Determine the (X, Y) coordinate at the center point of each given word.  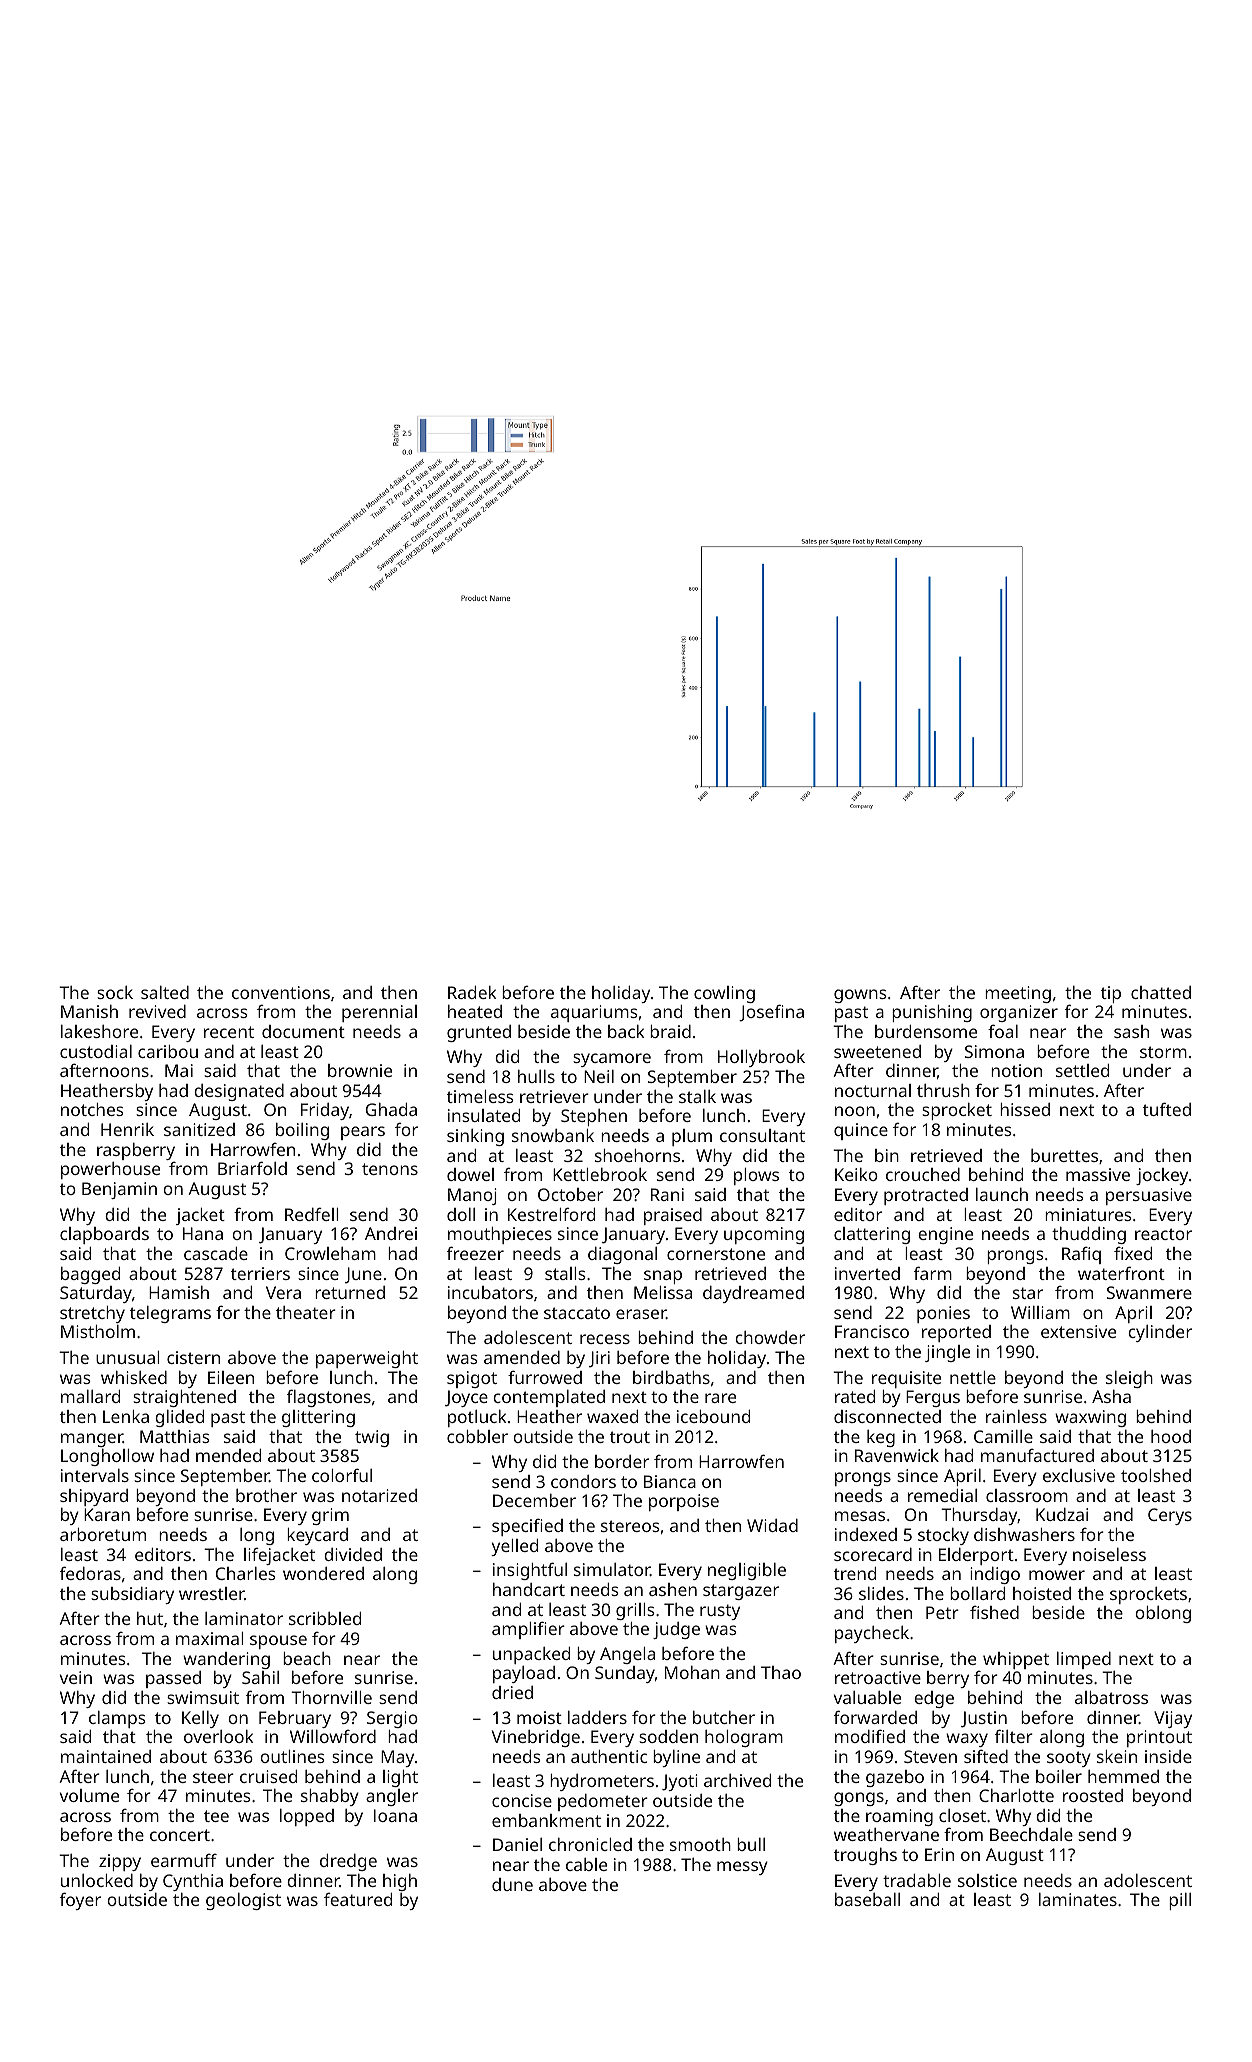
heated (475, 1011)
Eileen (231, 1377)
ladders (597, 1717)
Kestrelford (551, 1214)
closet (962, 1815)
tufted (1167, 1109)
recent (229, 1032)
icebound (713, 1416)
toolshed (1156, 1475)
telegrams (170, 1314)
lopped (307, 1817)
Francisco (872, 1331)
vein (76, 1677)
